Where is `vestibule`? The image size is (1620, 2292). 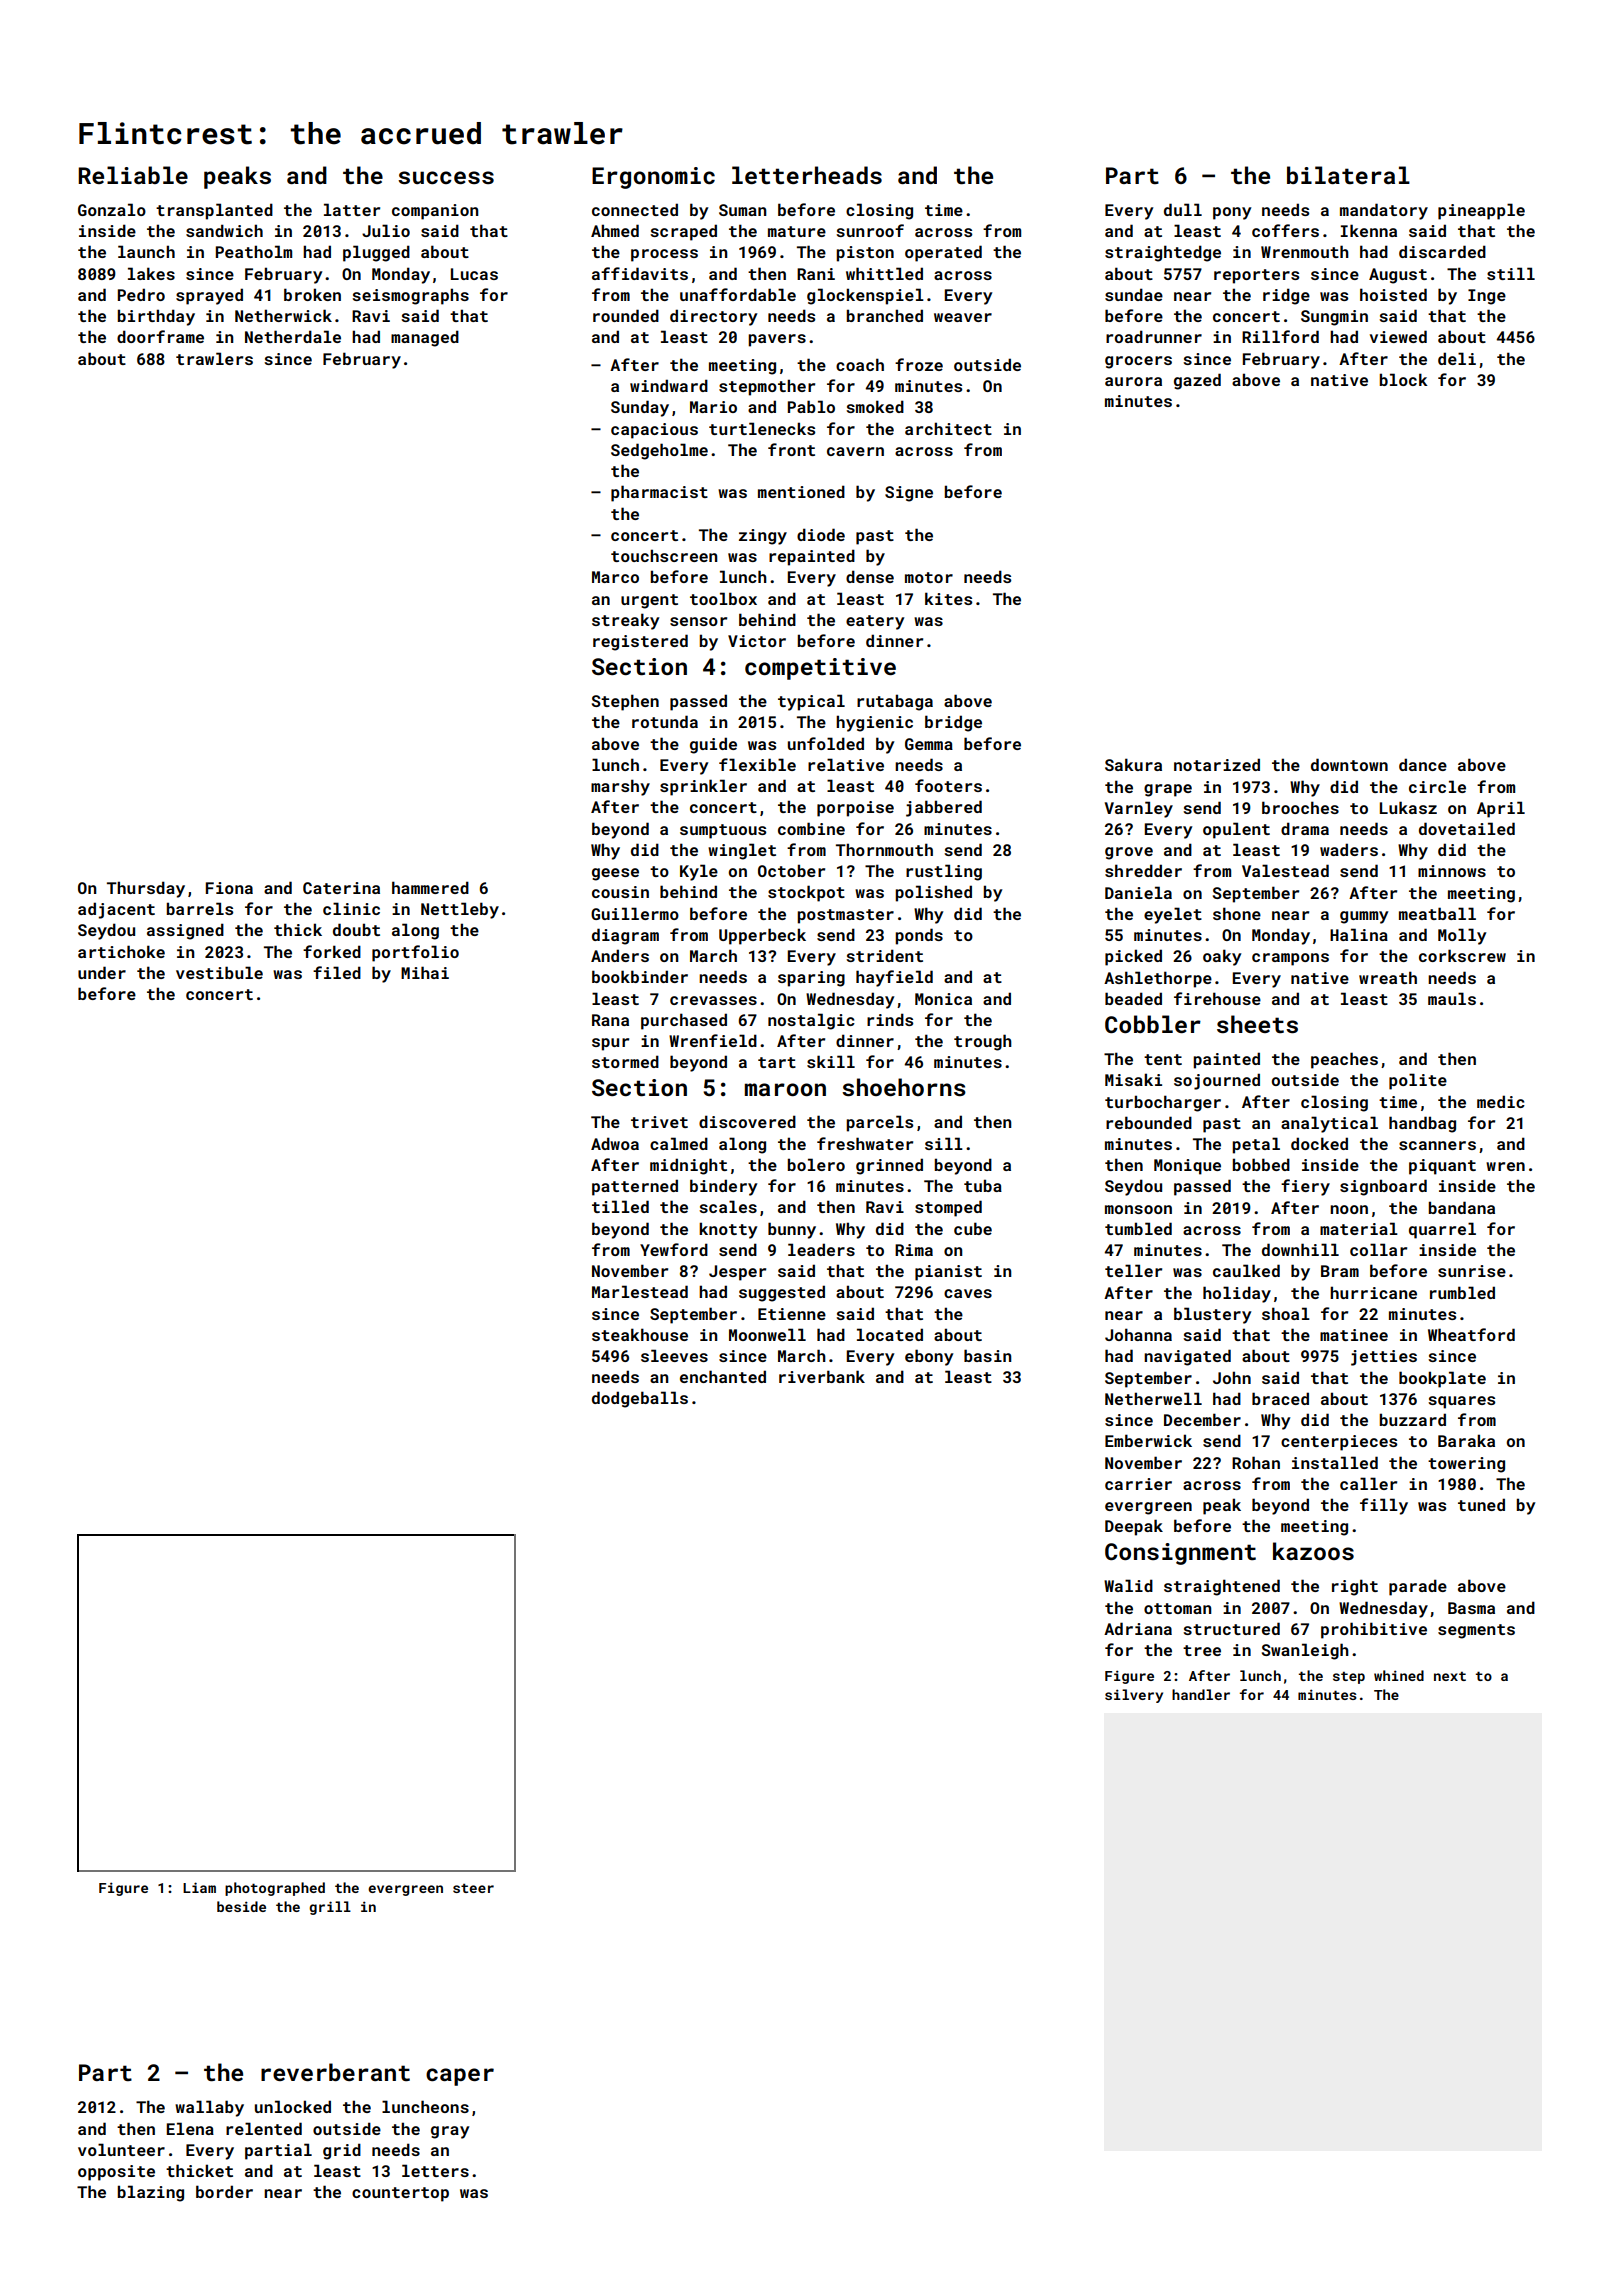 vestibule is located at coordinates (219, 972).
